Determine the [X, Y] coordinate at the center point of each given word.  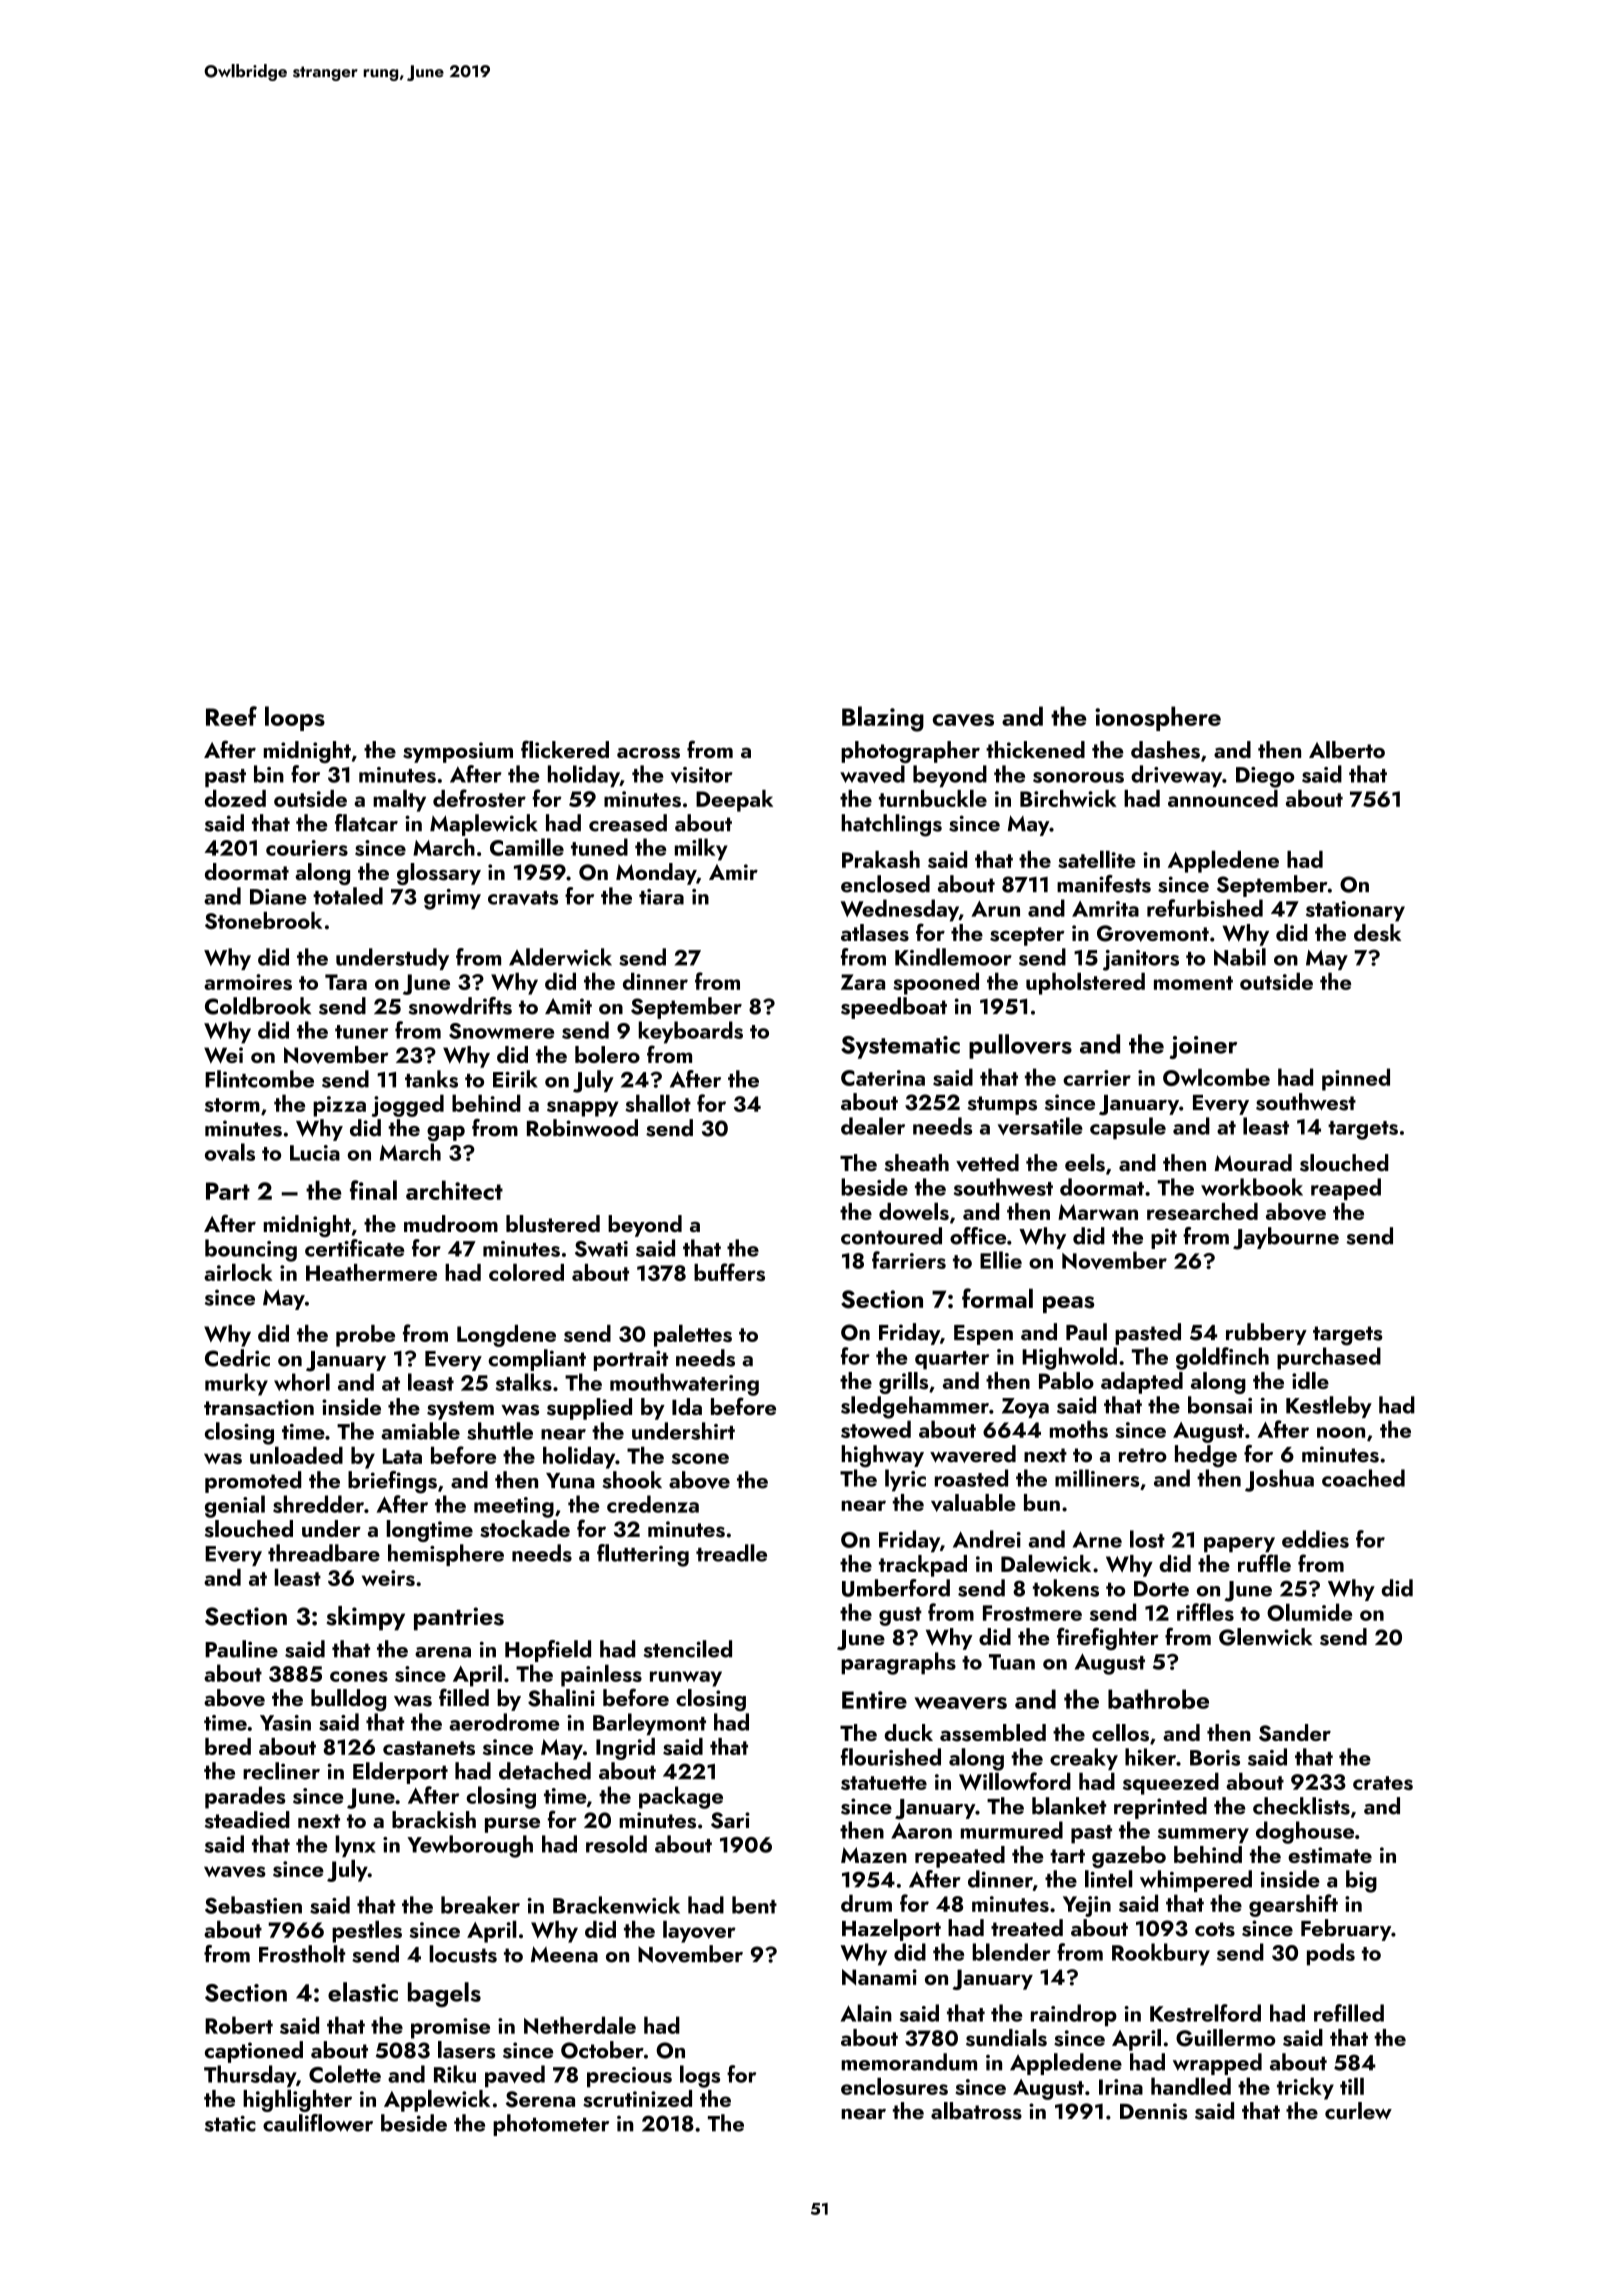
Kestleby [1329, 1407]
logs [700, 2076]
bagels [444, 1994]
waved [872, 774]
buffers [729, 1272]
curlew [1358, 2111]
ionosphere [1158, 718]
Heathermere [371, 1272]
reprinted [1160, 1808]
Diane [278, 897]
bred [228, 1746]
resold [616, 1844]
